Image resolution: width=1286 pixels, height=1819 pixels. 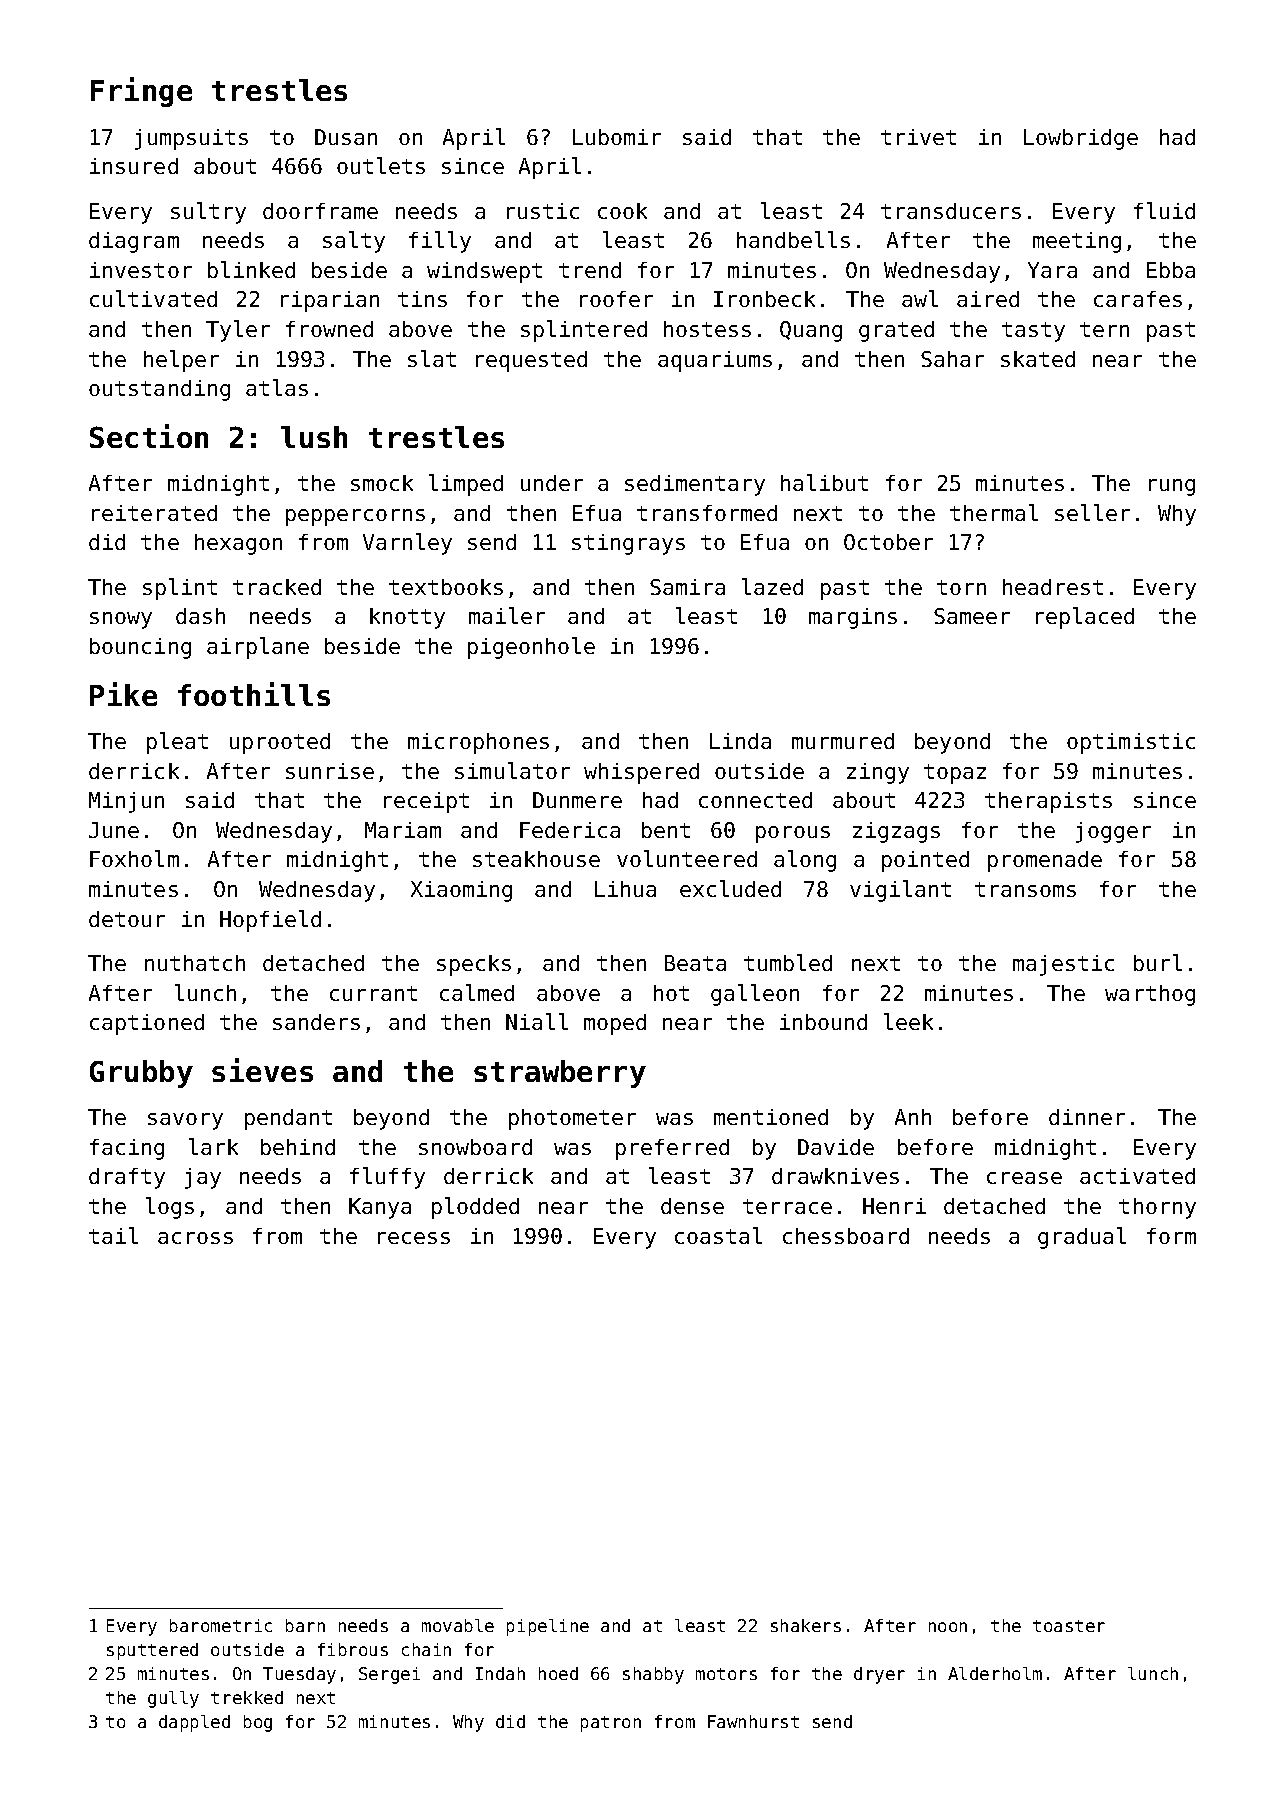 I want to click on bog, so click(x=258, y=1723).
